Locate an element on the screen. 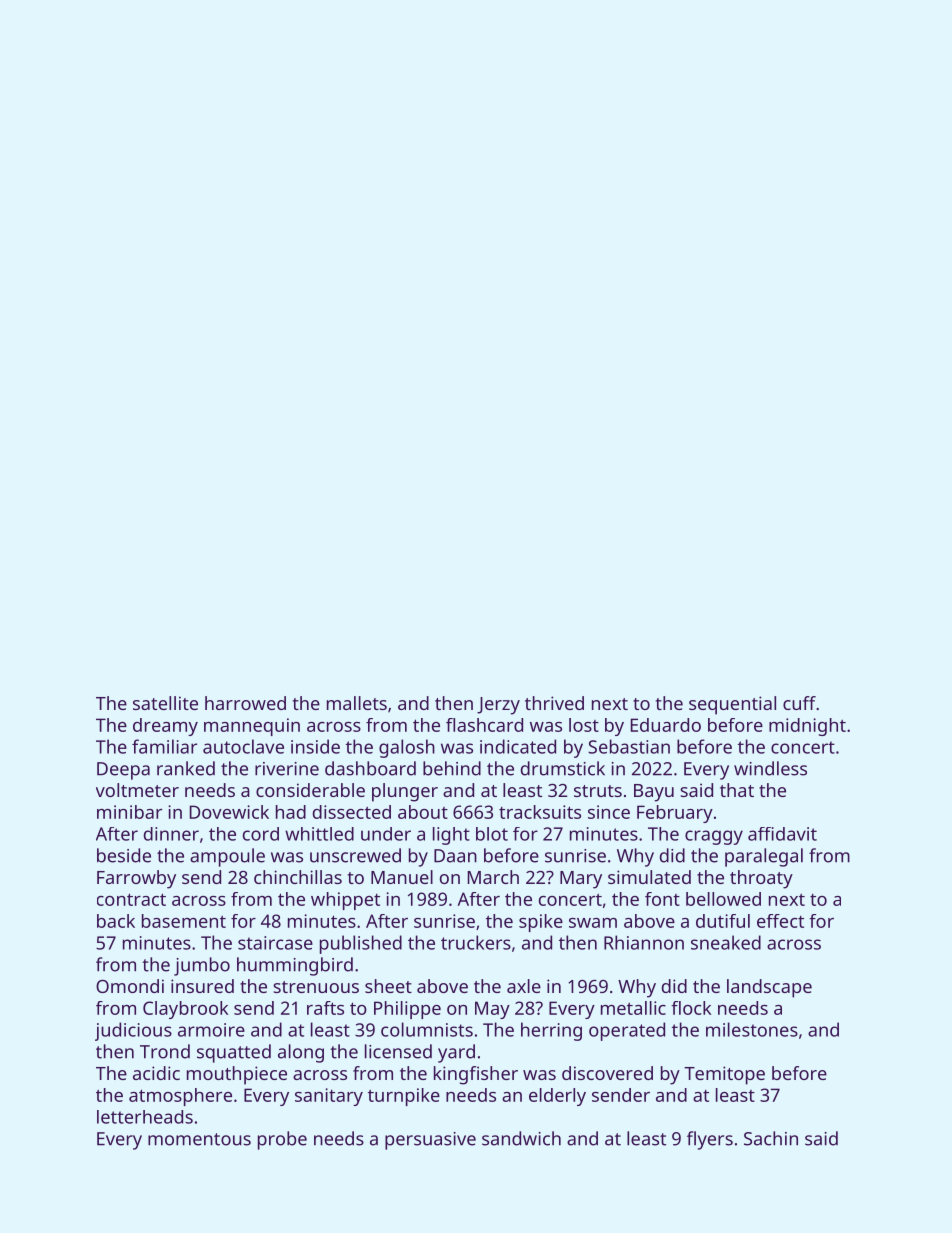  mallets is located at coordinates (357, 703).
